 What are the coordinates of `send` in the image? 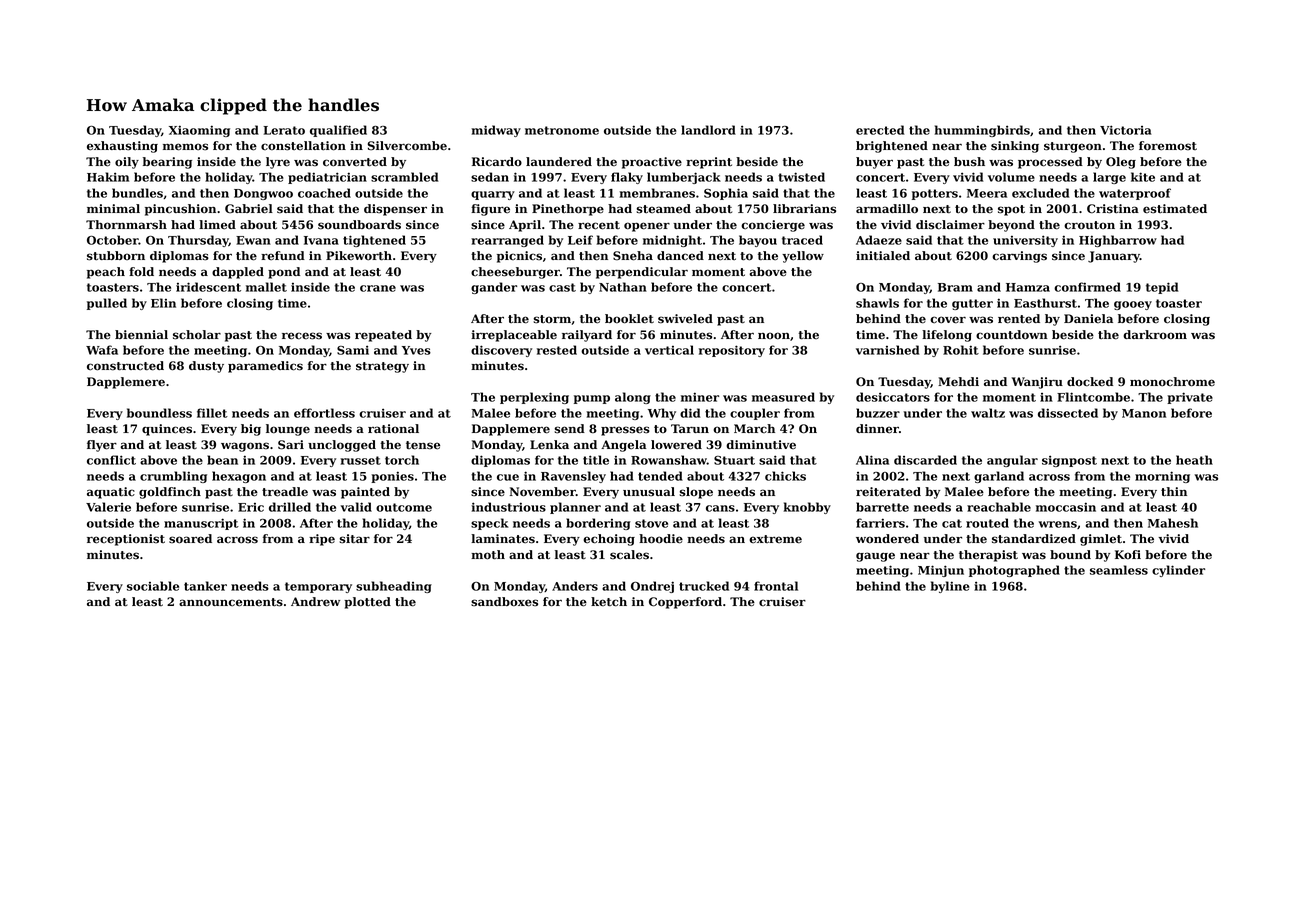 It's located at (569, 429).
